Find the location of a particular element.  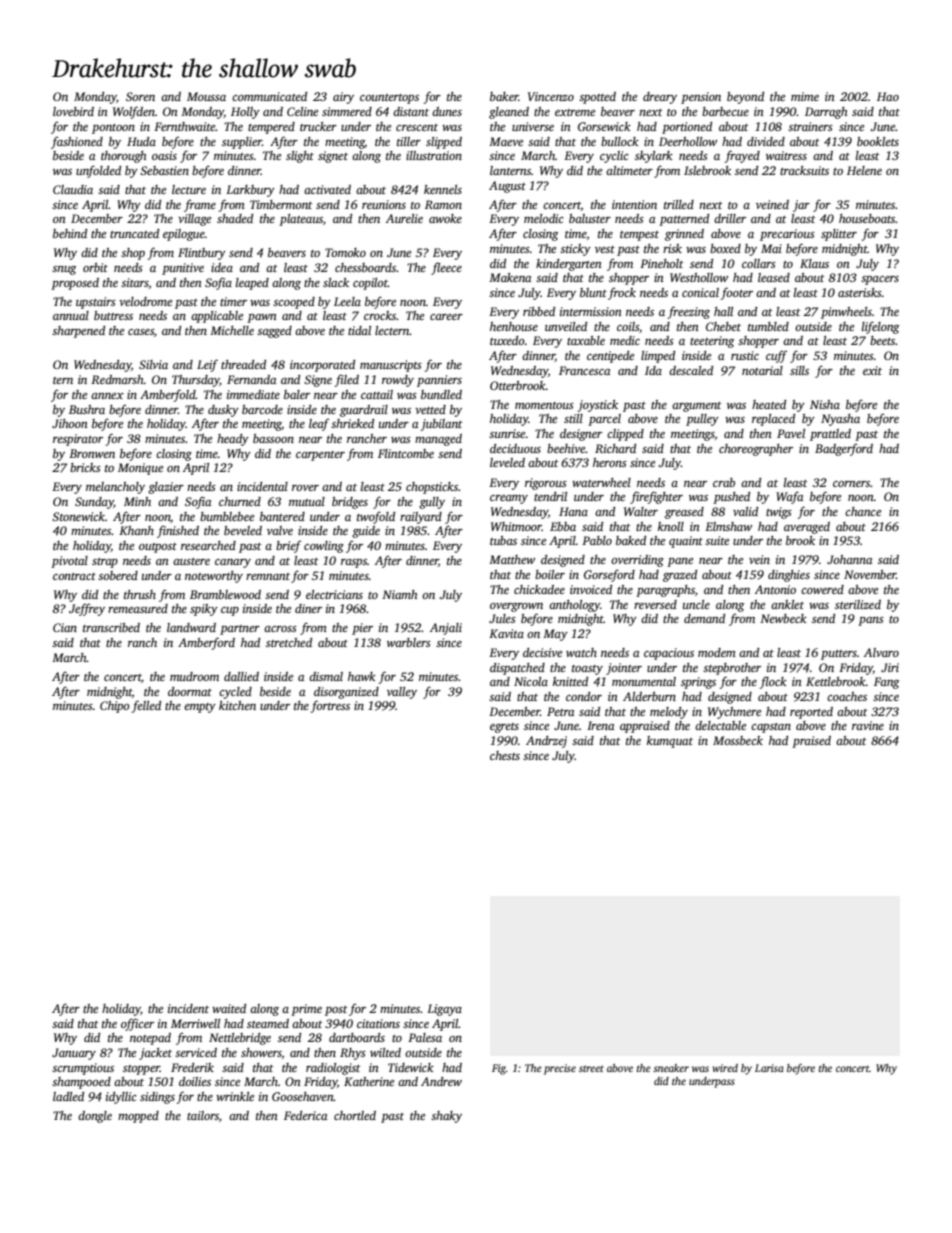

pension is located at coordinates (701, 98).
